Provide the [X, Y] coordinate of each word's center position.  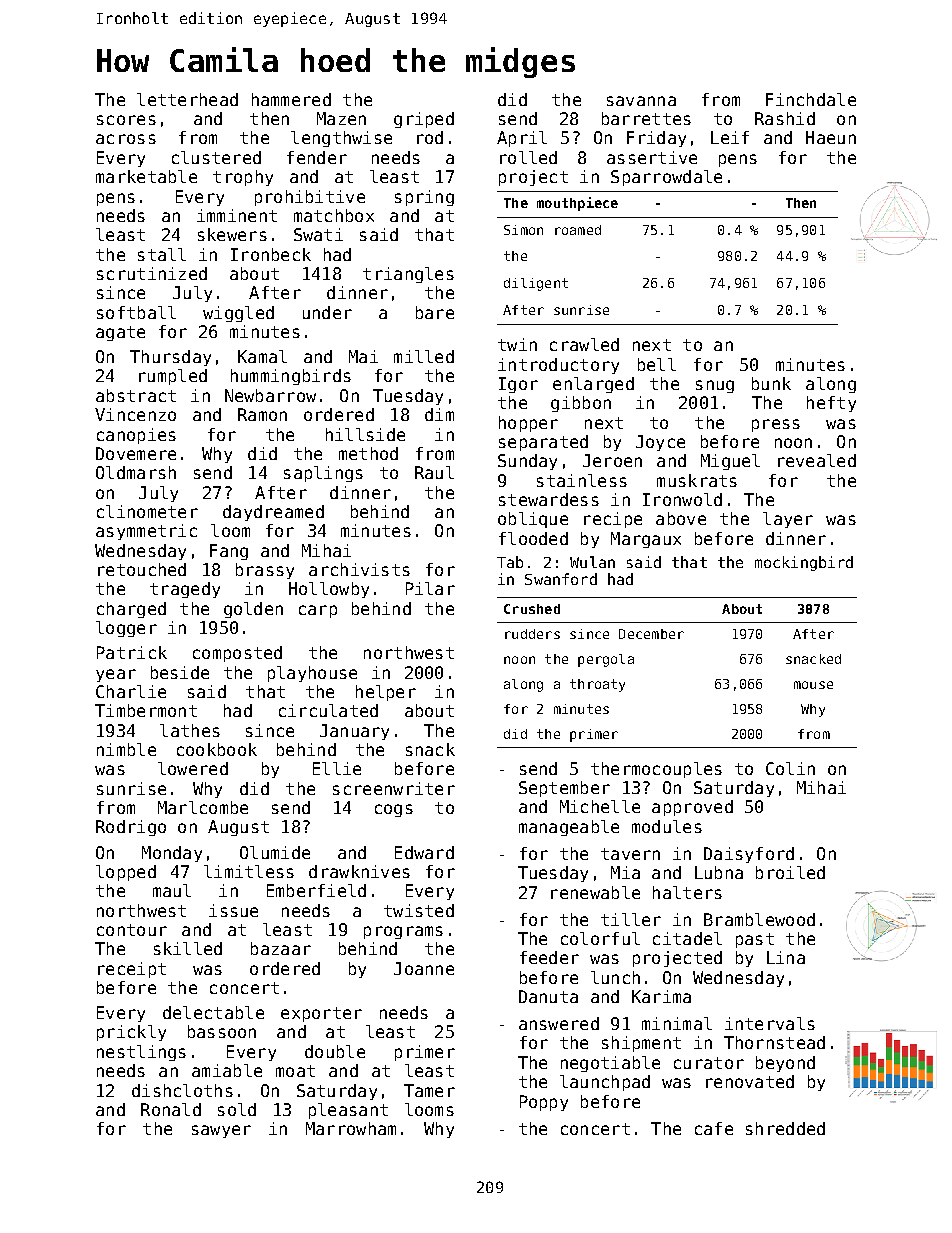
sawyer [221, 1131]
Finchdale [811, 99]
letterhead [187, 99]
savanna [641, 101]
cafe [714, 1128]
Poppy [544, 1103]
